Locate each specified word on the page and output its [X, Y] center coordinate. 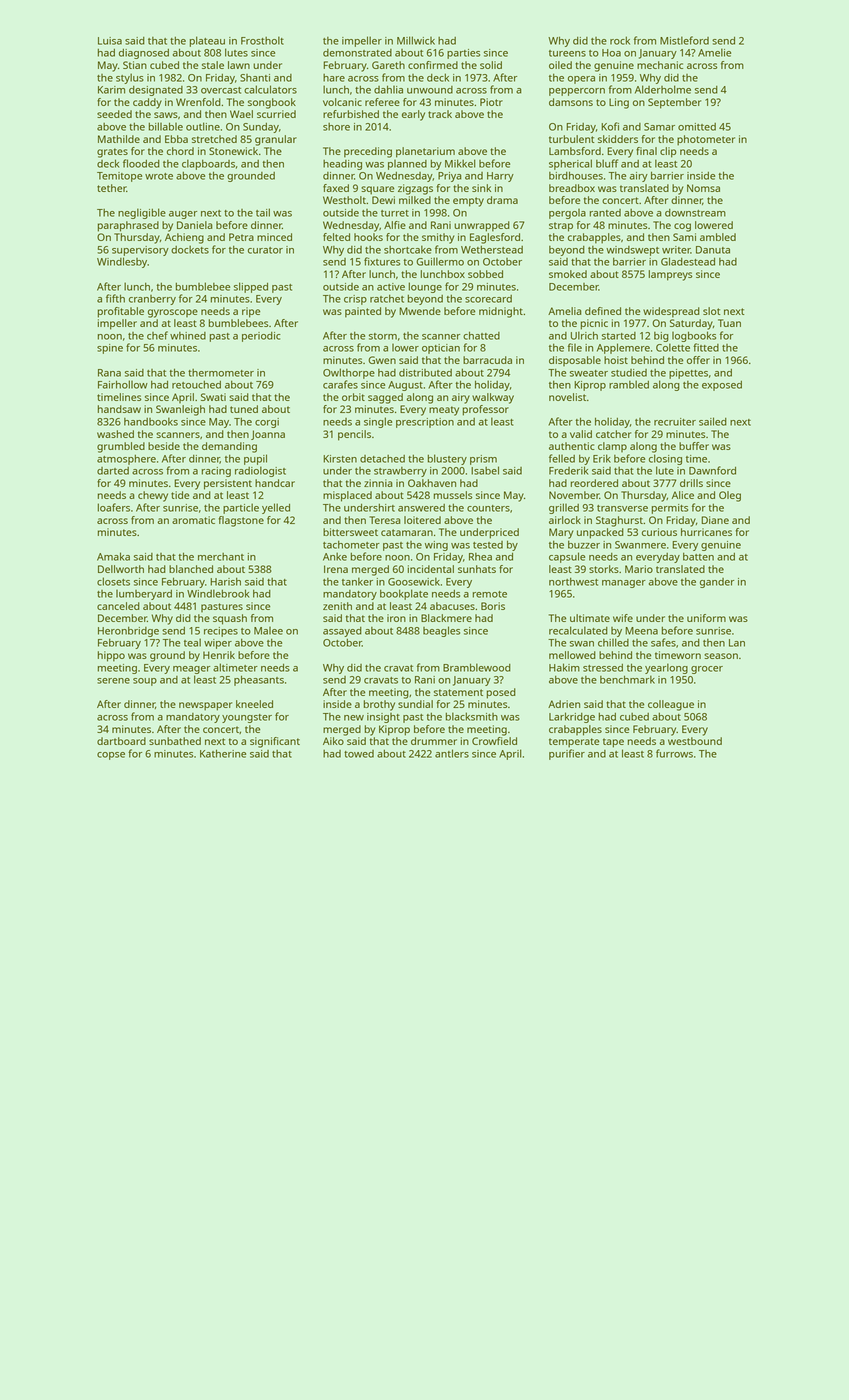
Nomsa [703, 188]
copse [111, 756]
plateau [207, 41]
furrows [674, 753]
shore [336, 127]
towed [359, 754]
